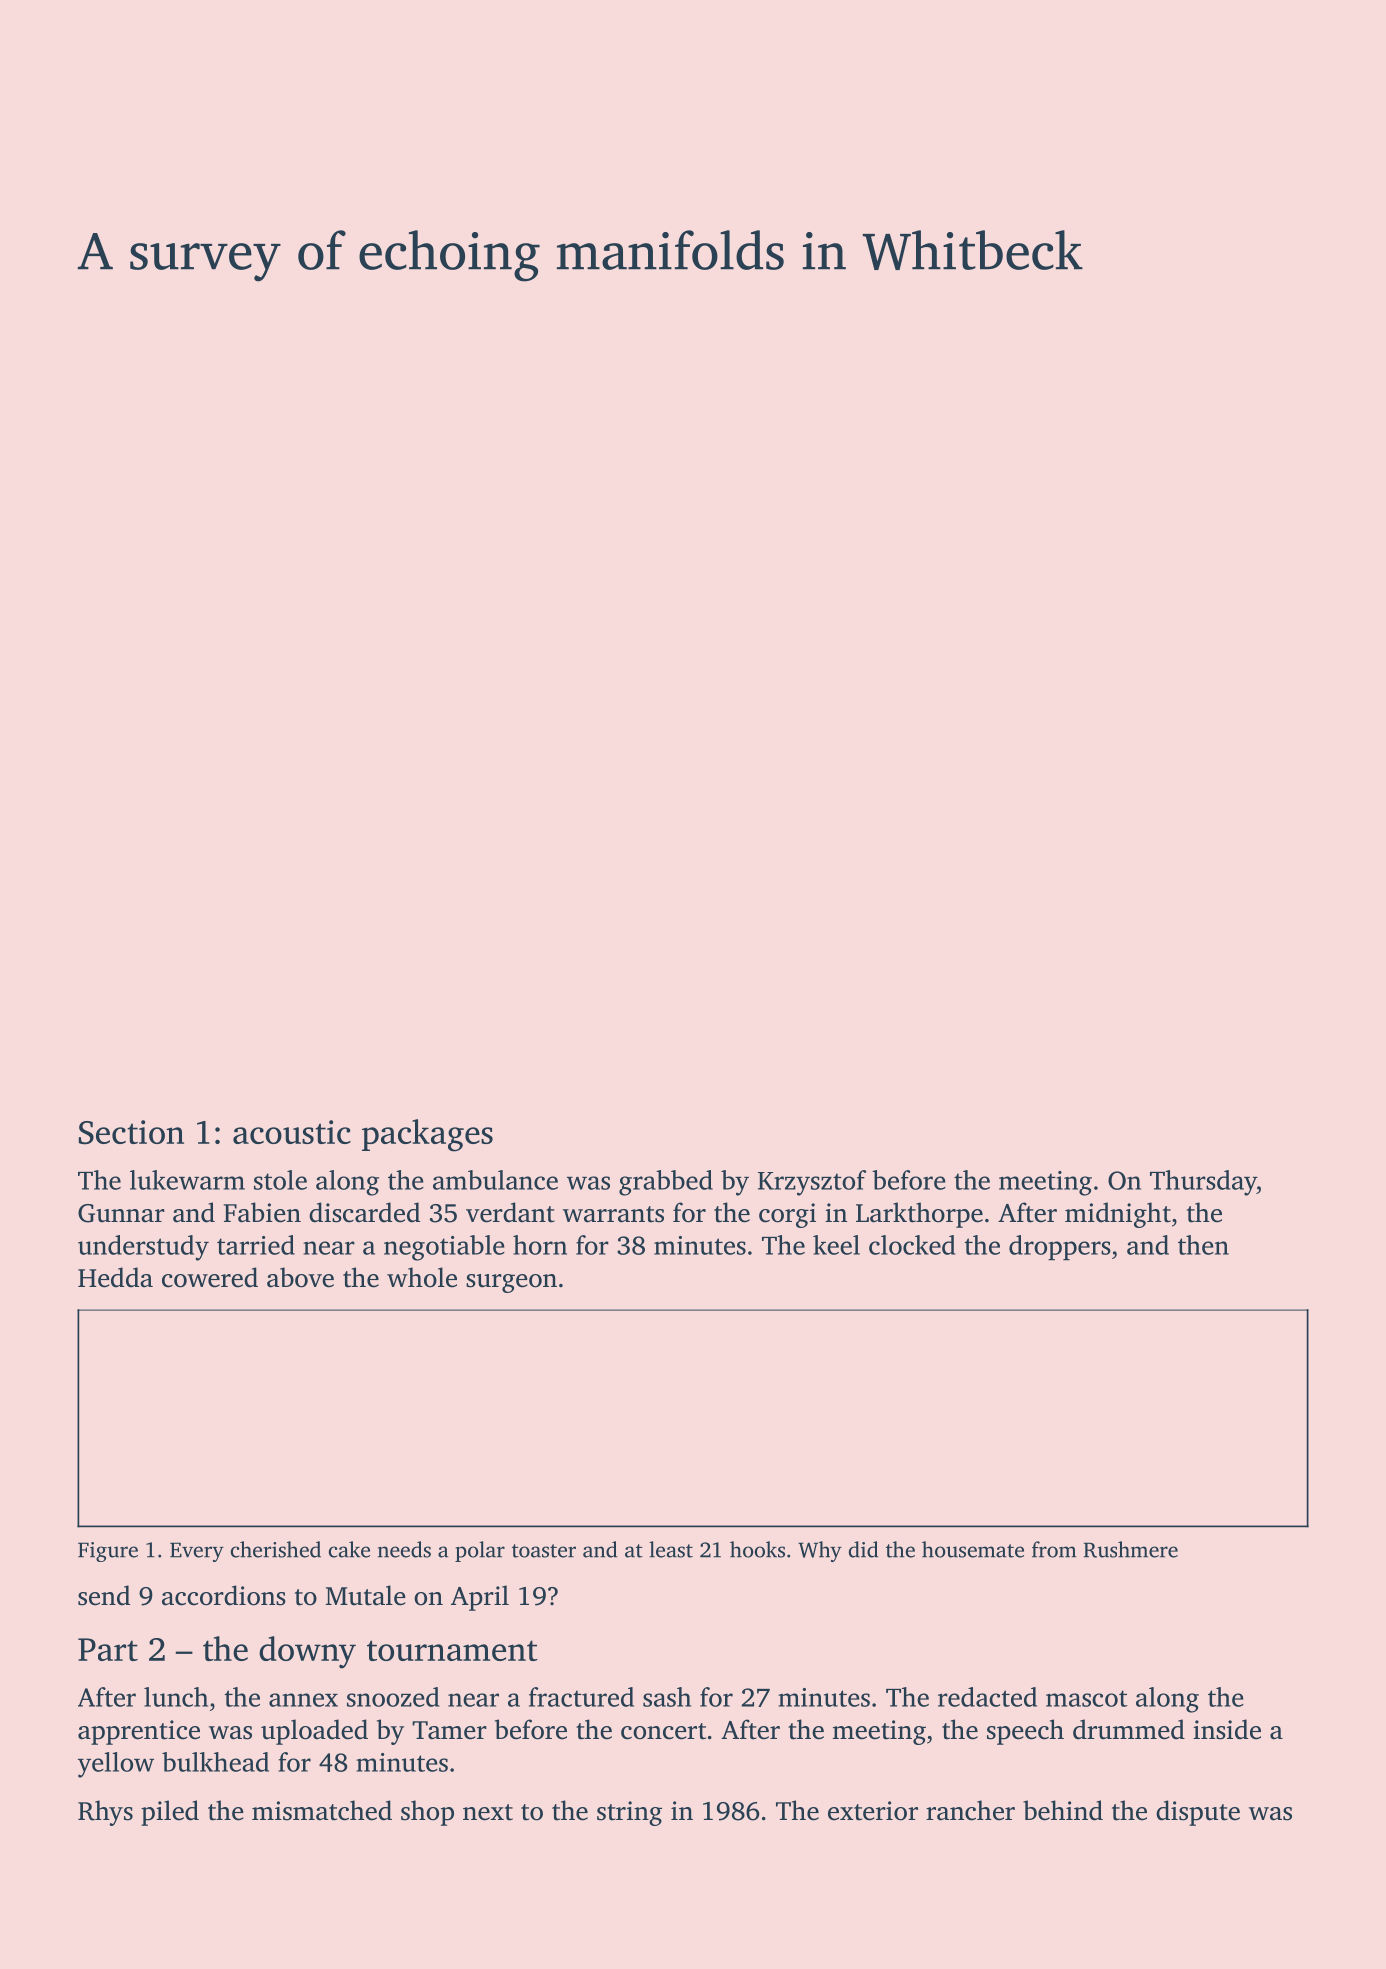  Describe the element at coordinates (511, 1283) in the image. I see `surgeon` at that location.
